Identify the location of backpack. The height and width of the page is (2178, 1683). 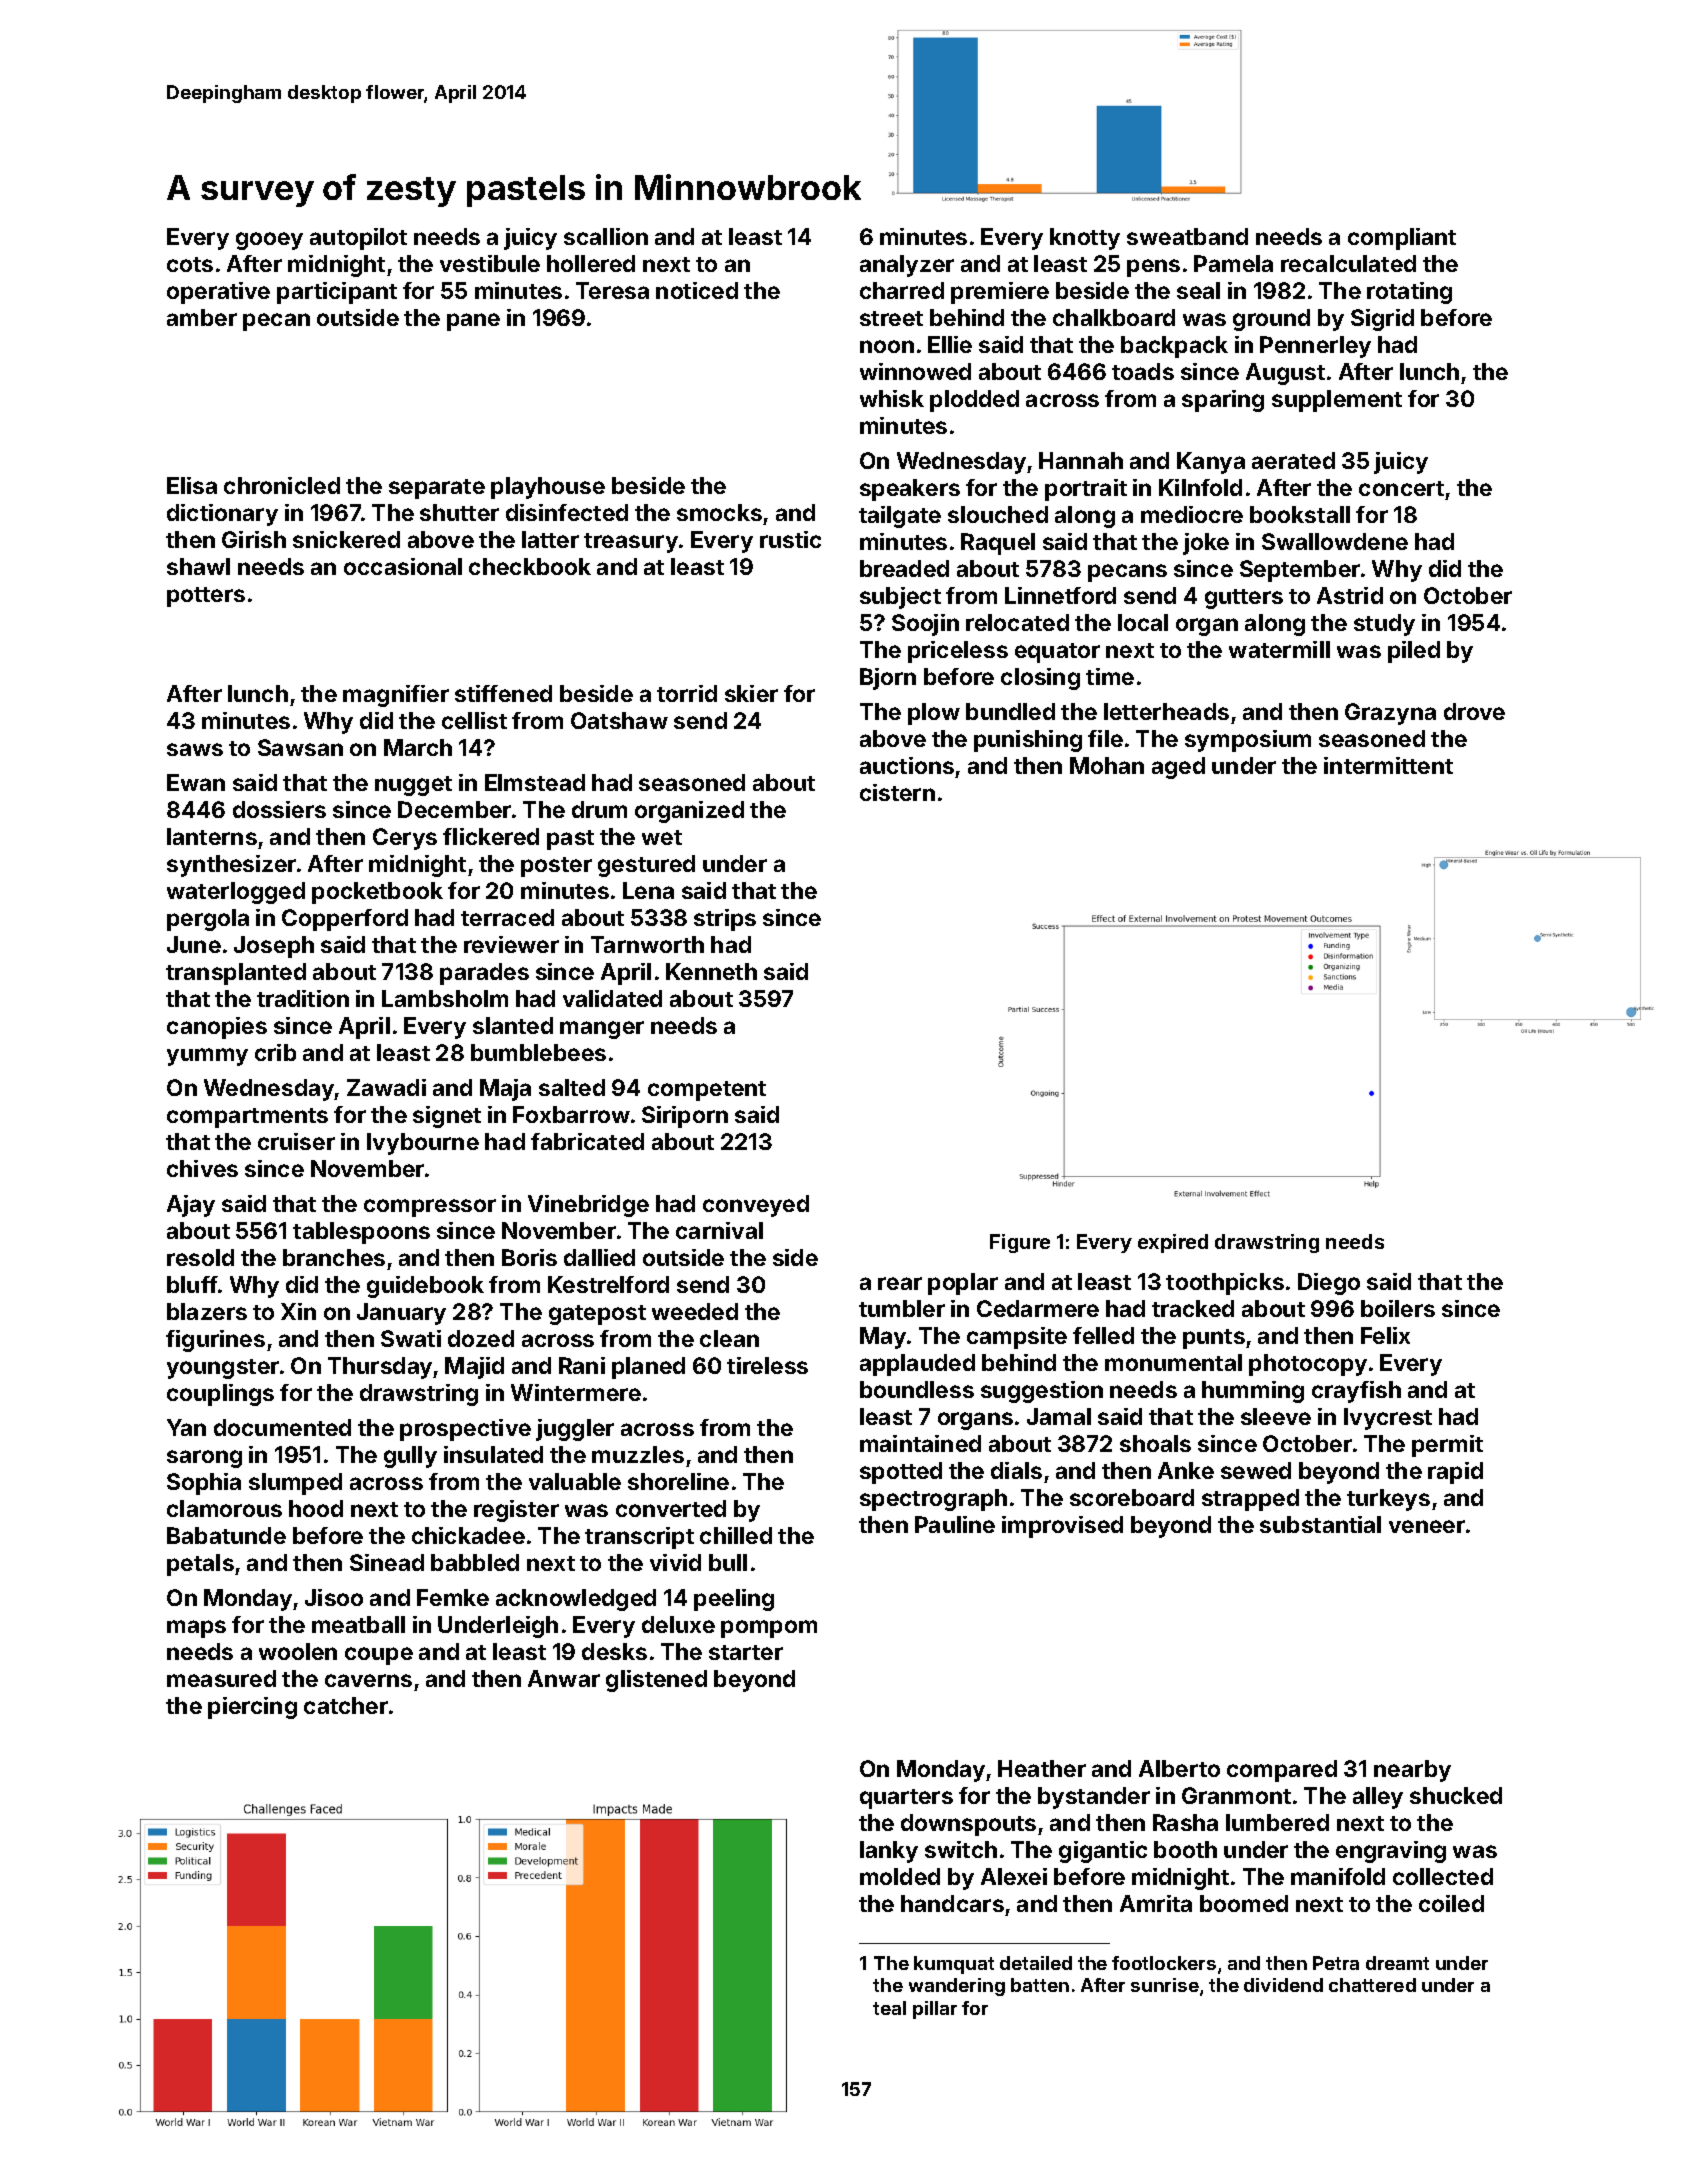
(1174, 347).
